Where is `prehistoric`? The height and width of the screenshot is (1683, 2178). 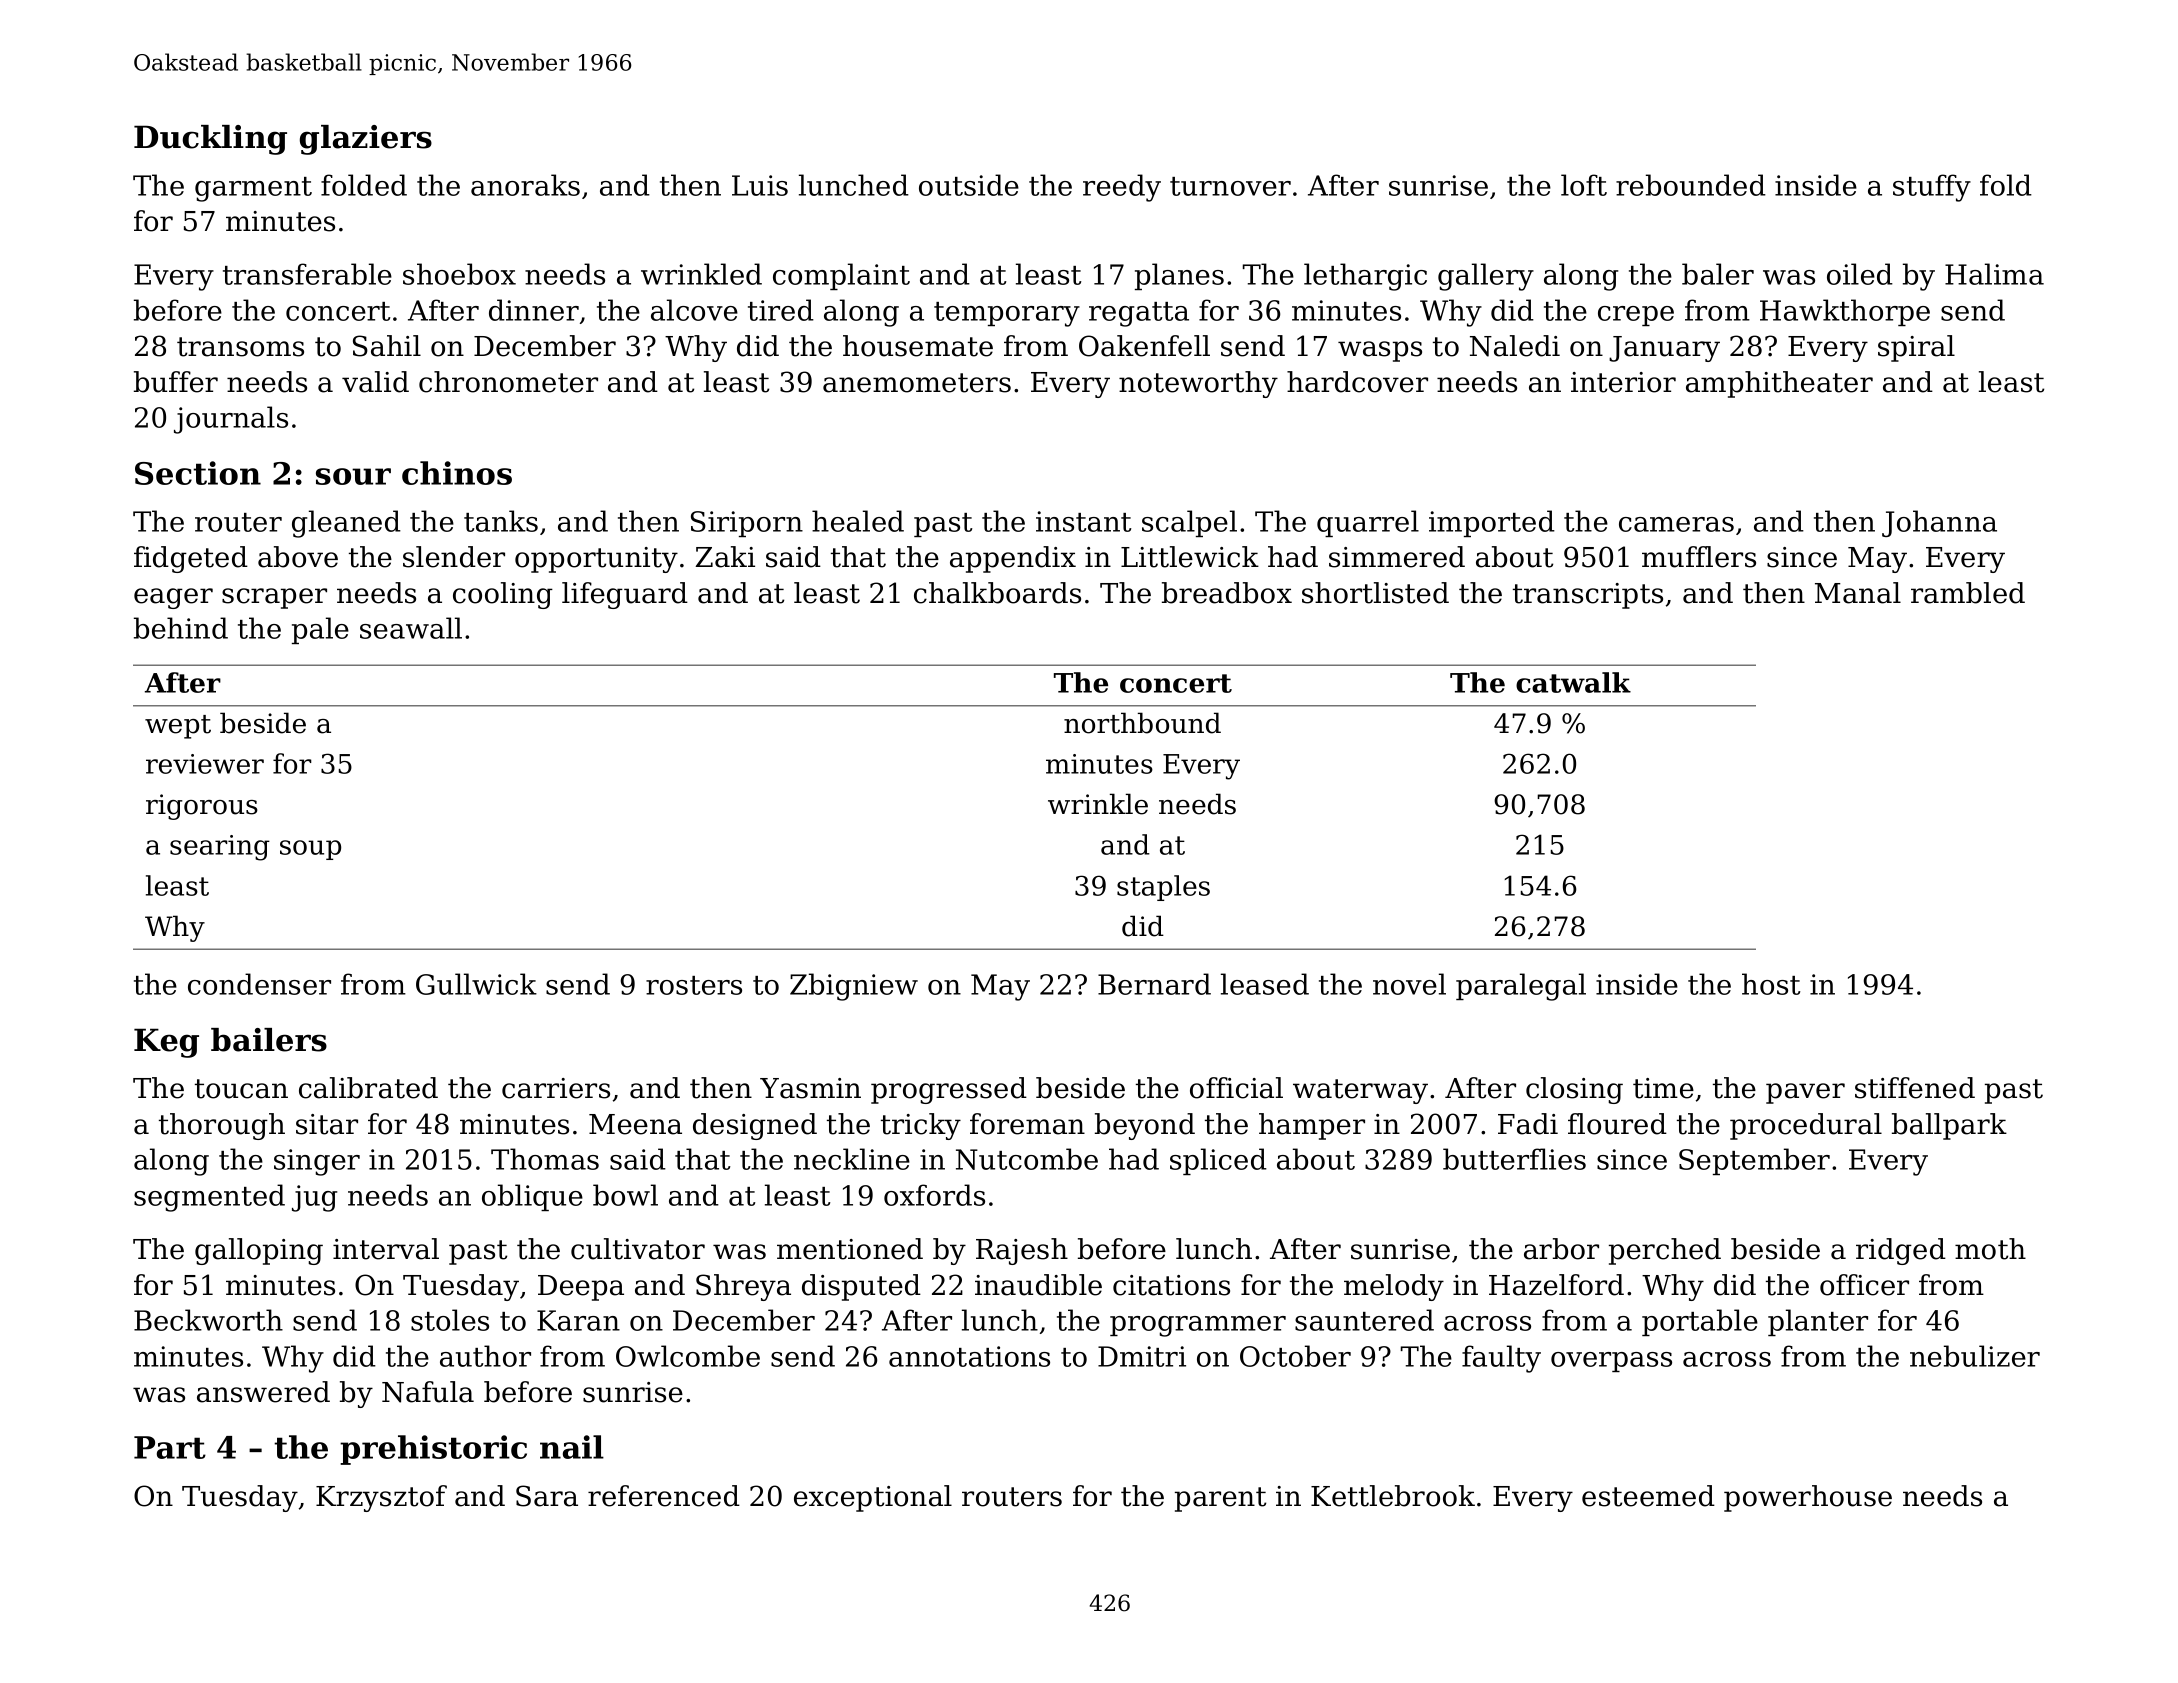
prehistoric is located at coordinates (433, 1450).
